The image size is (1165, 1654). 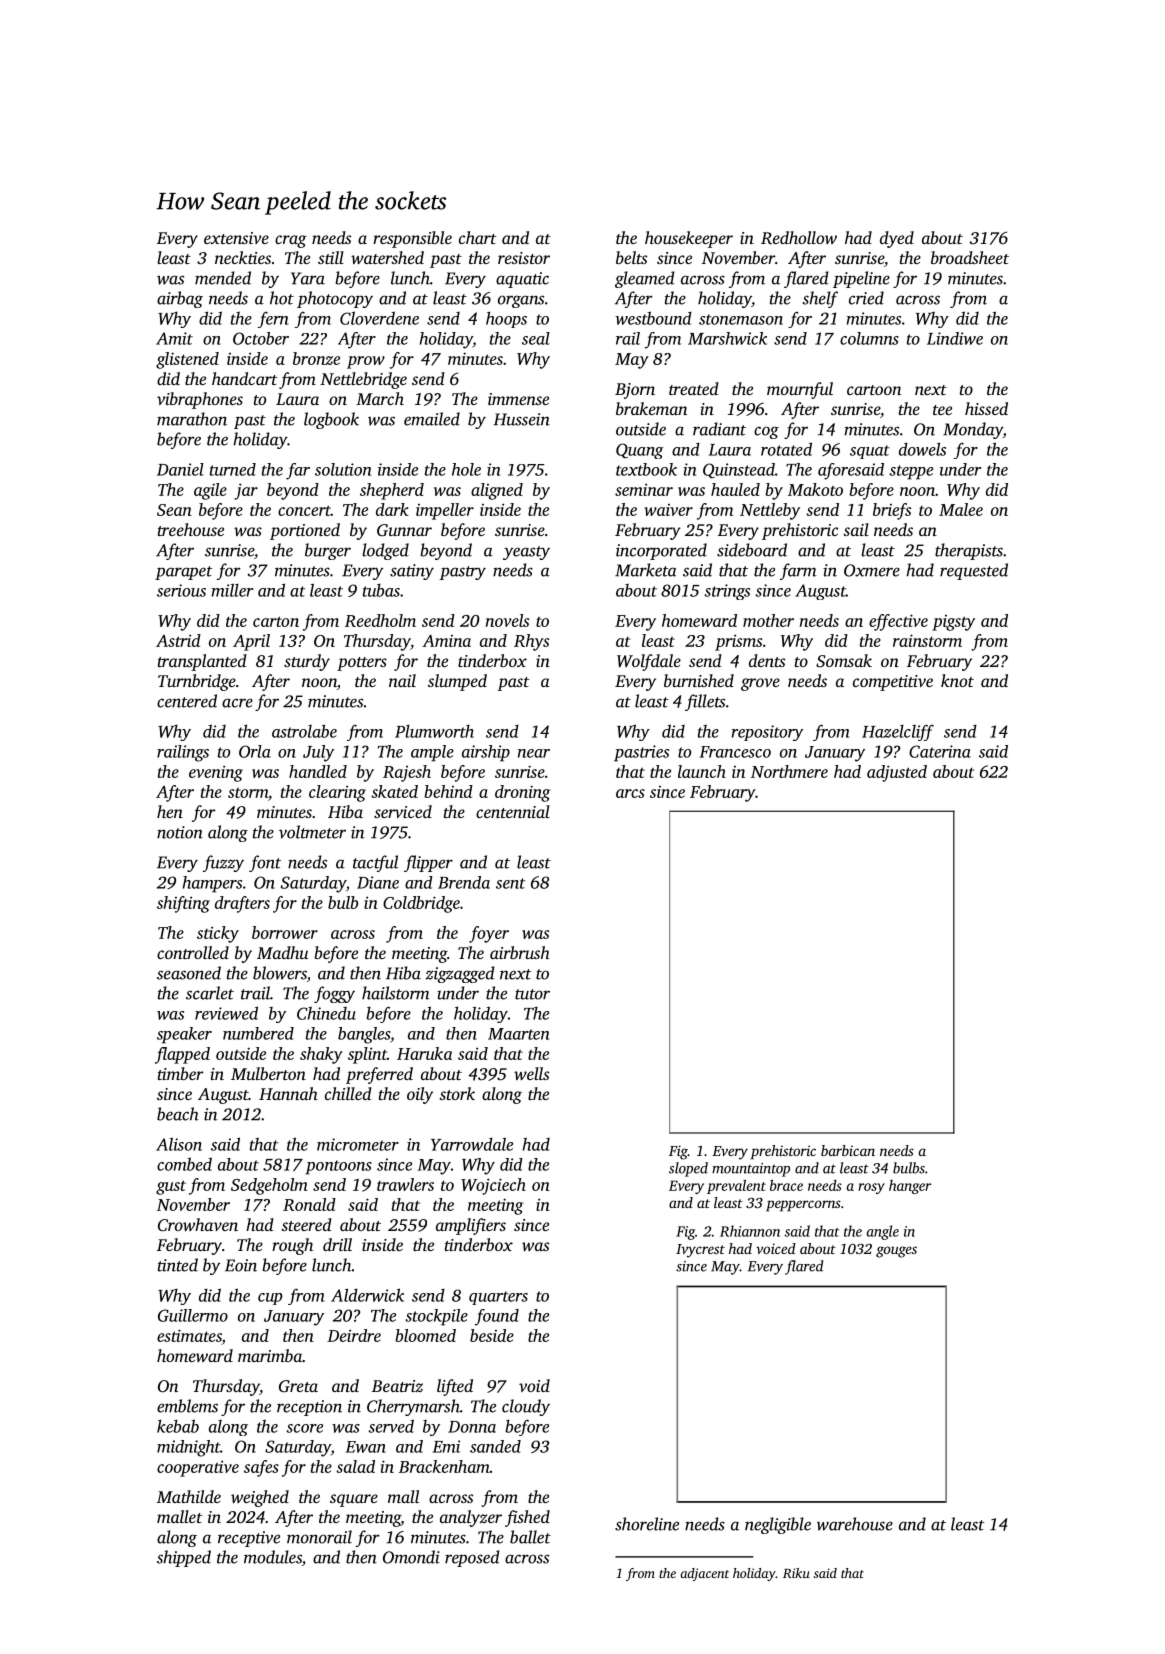 I want to click on requested, so click(x=974, y=571).
